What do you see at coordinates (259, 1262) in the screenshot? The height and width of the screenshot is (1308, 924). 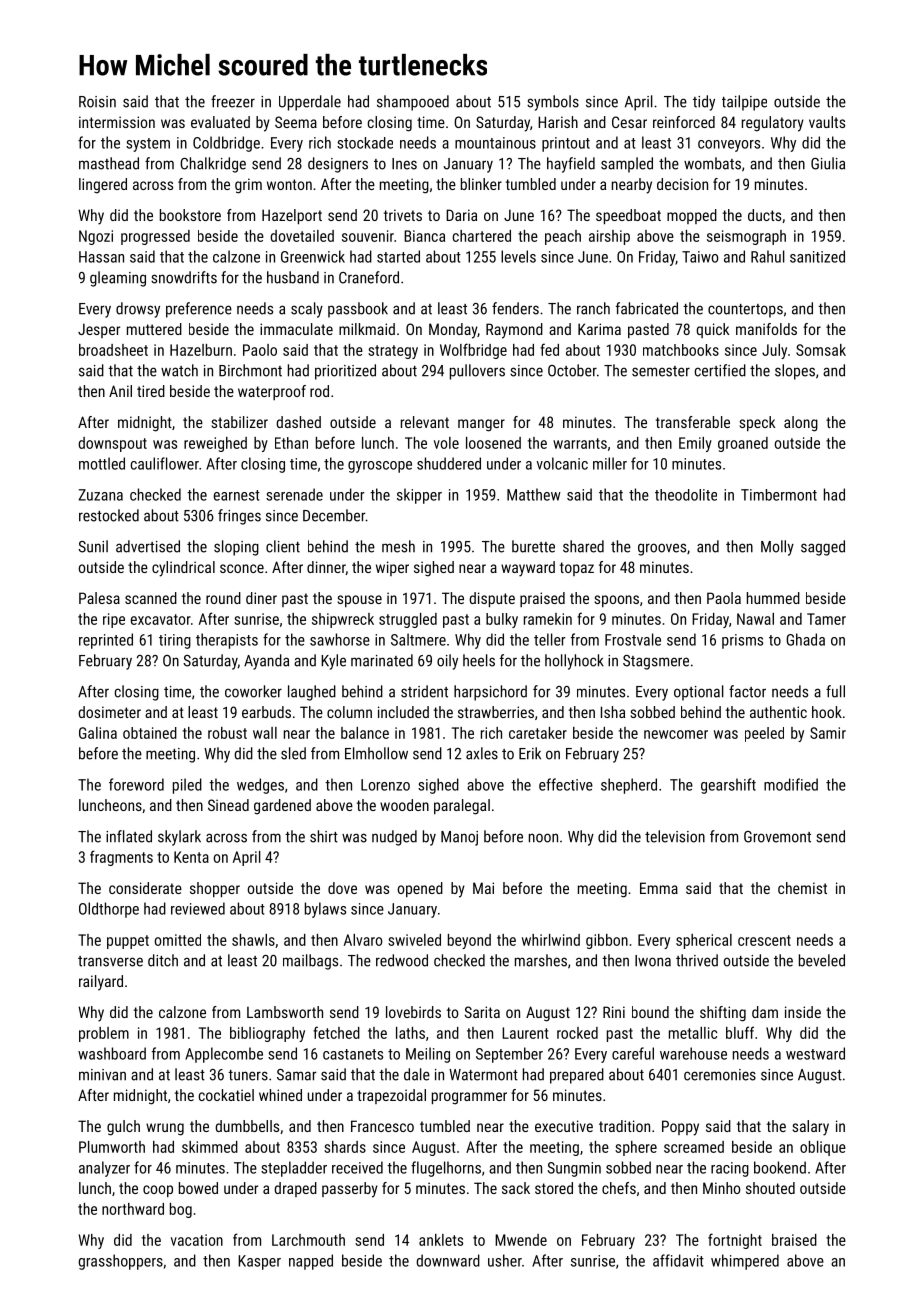 I see `Kasper` at bounding box center [259, 1262].
